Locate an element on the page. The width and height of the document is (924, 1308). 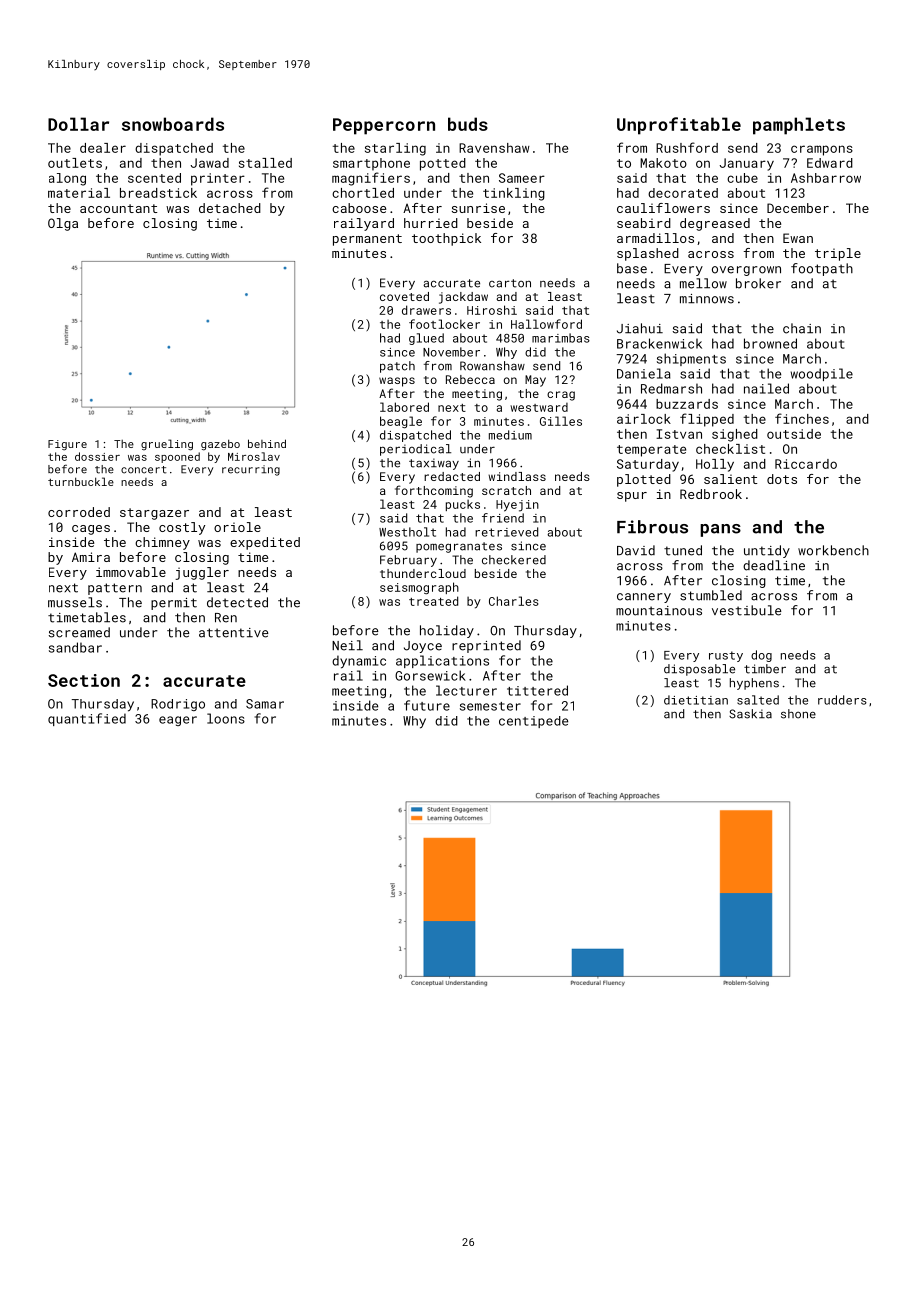
periodical is located at coordinates (415, 450).
